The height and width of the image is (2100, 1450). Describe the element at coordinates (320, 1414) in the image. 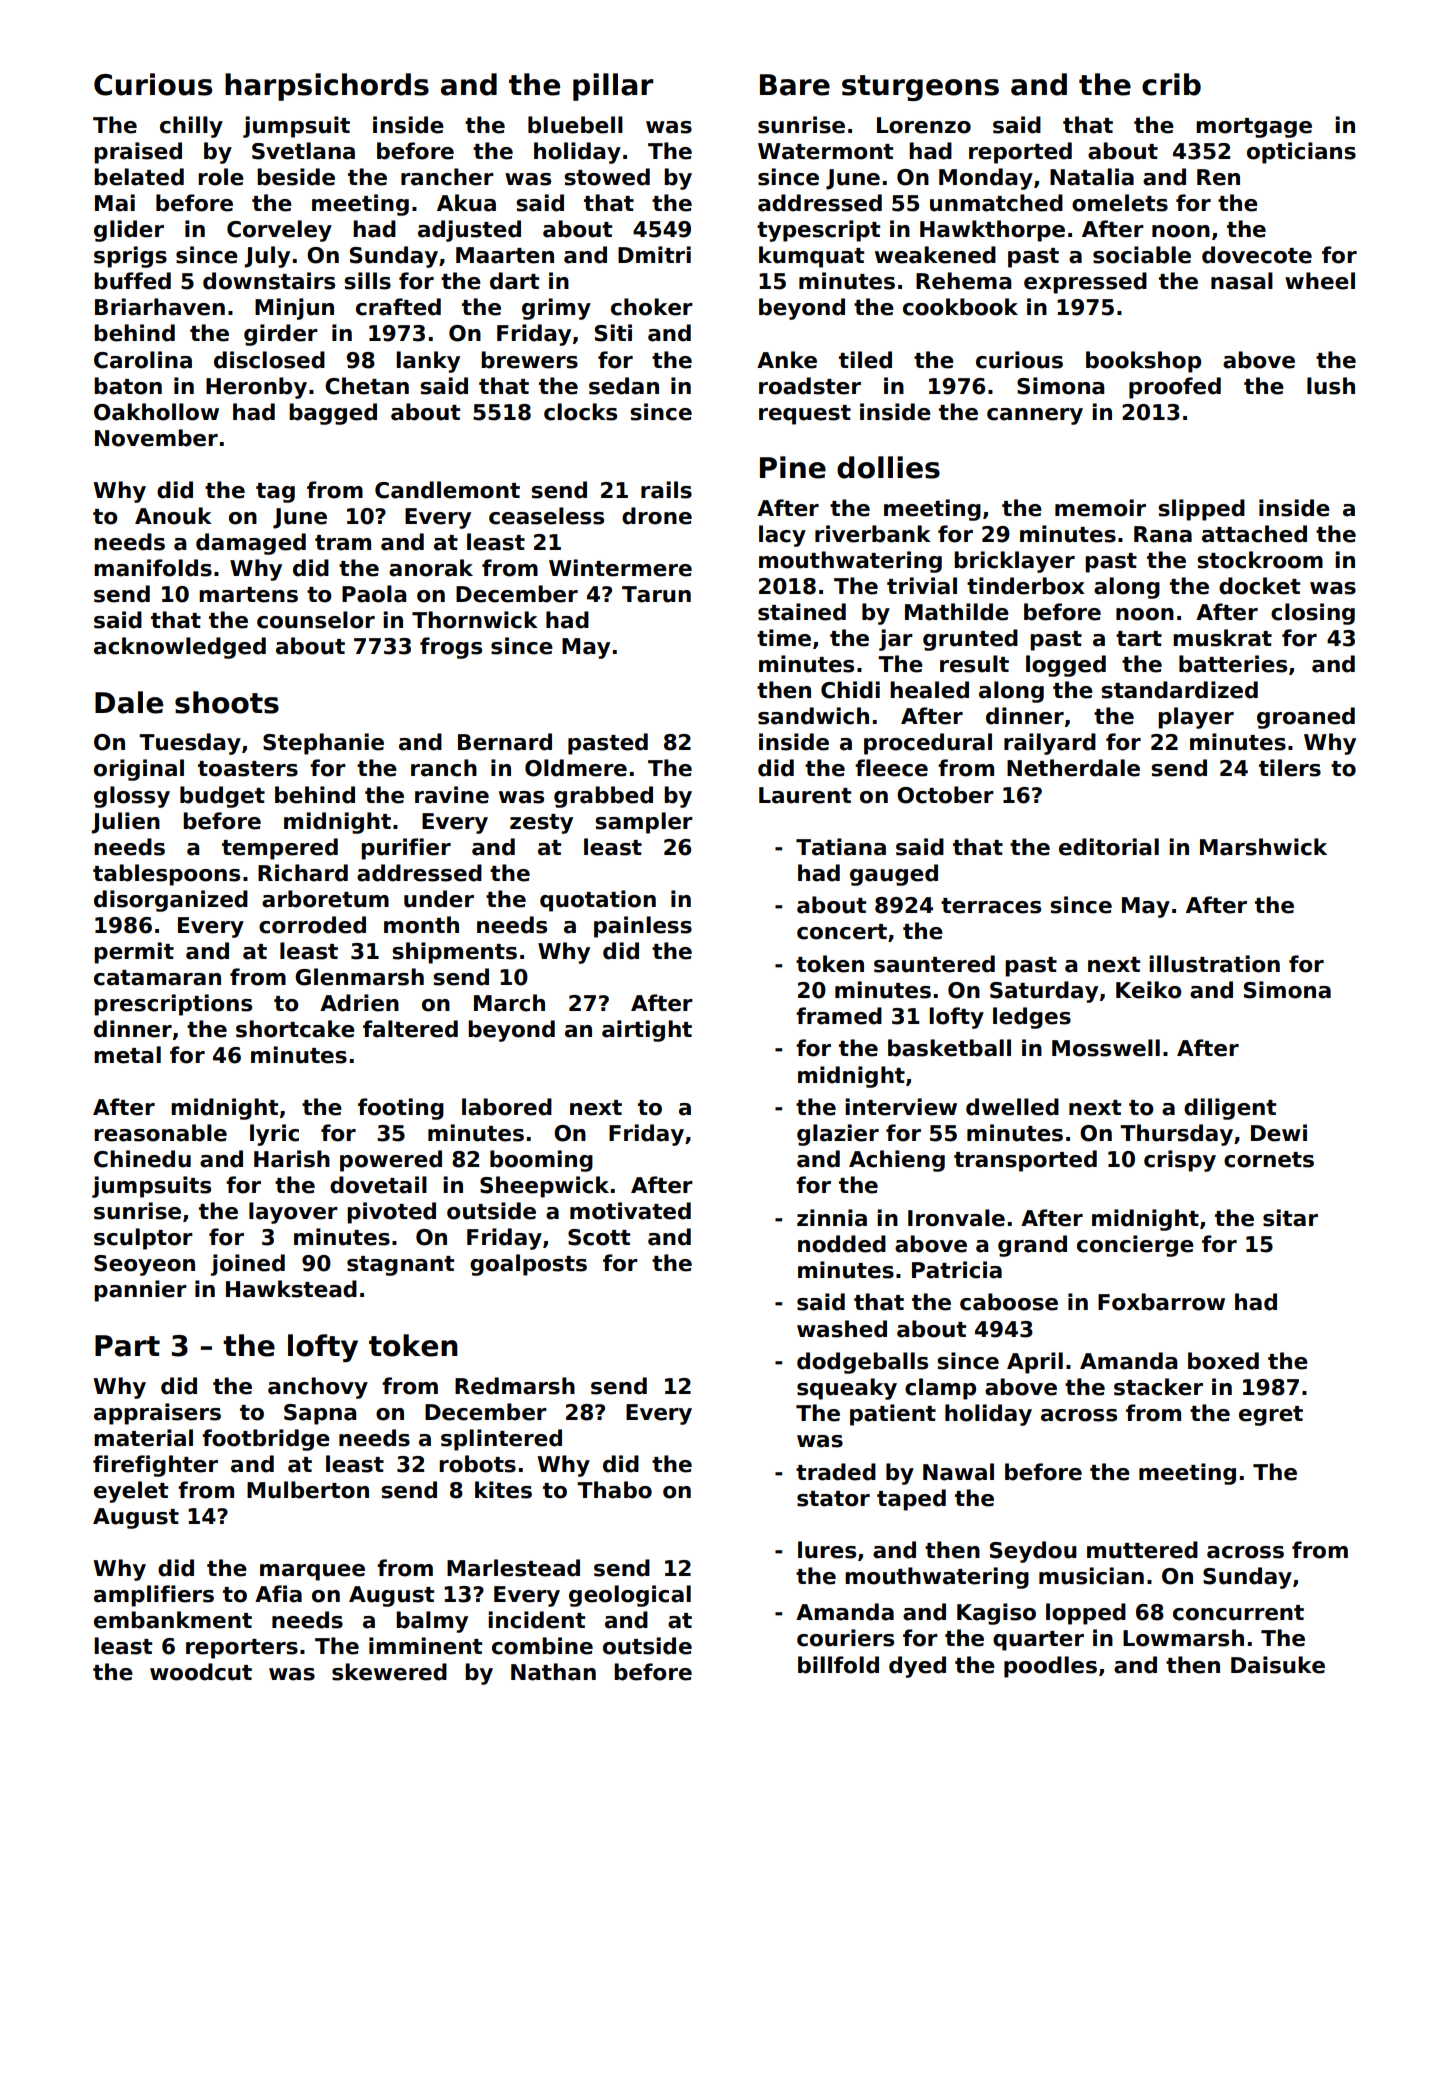

I see `Sapna` at that location.
